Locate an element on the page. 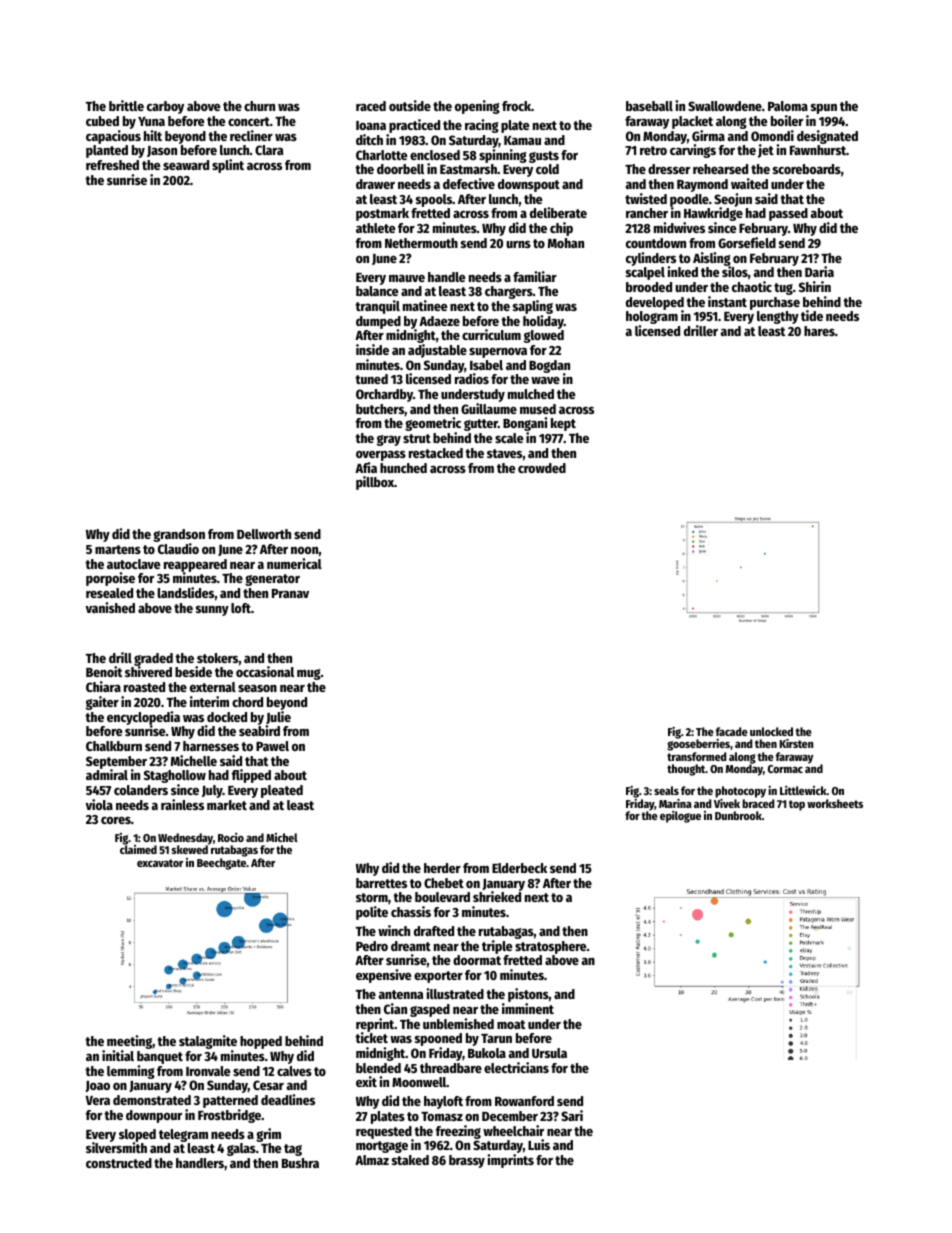 The width and height of the page is (952, 1233). polite is located at coordinates (372, 913).
